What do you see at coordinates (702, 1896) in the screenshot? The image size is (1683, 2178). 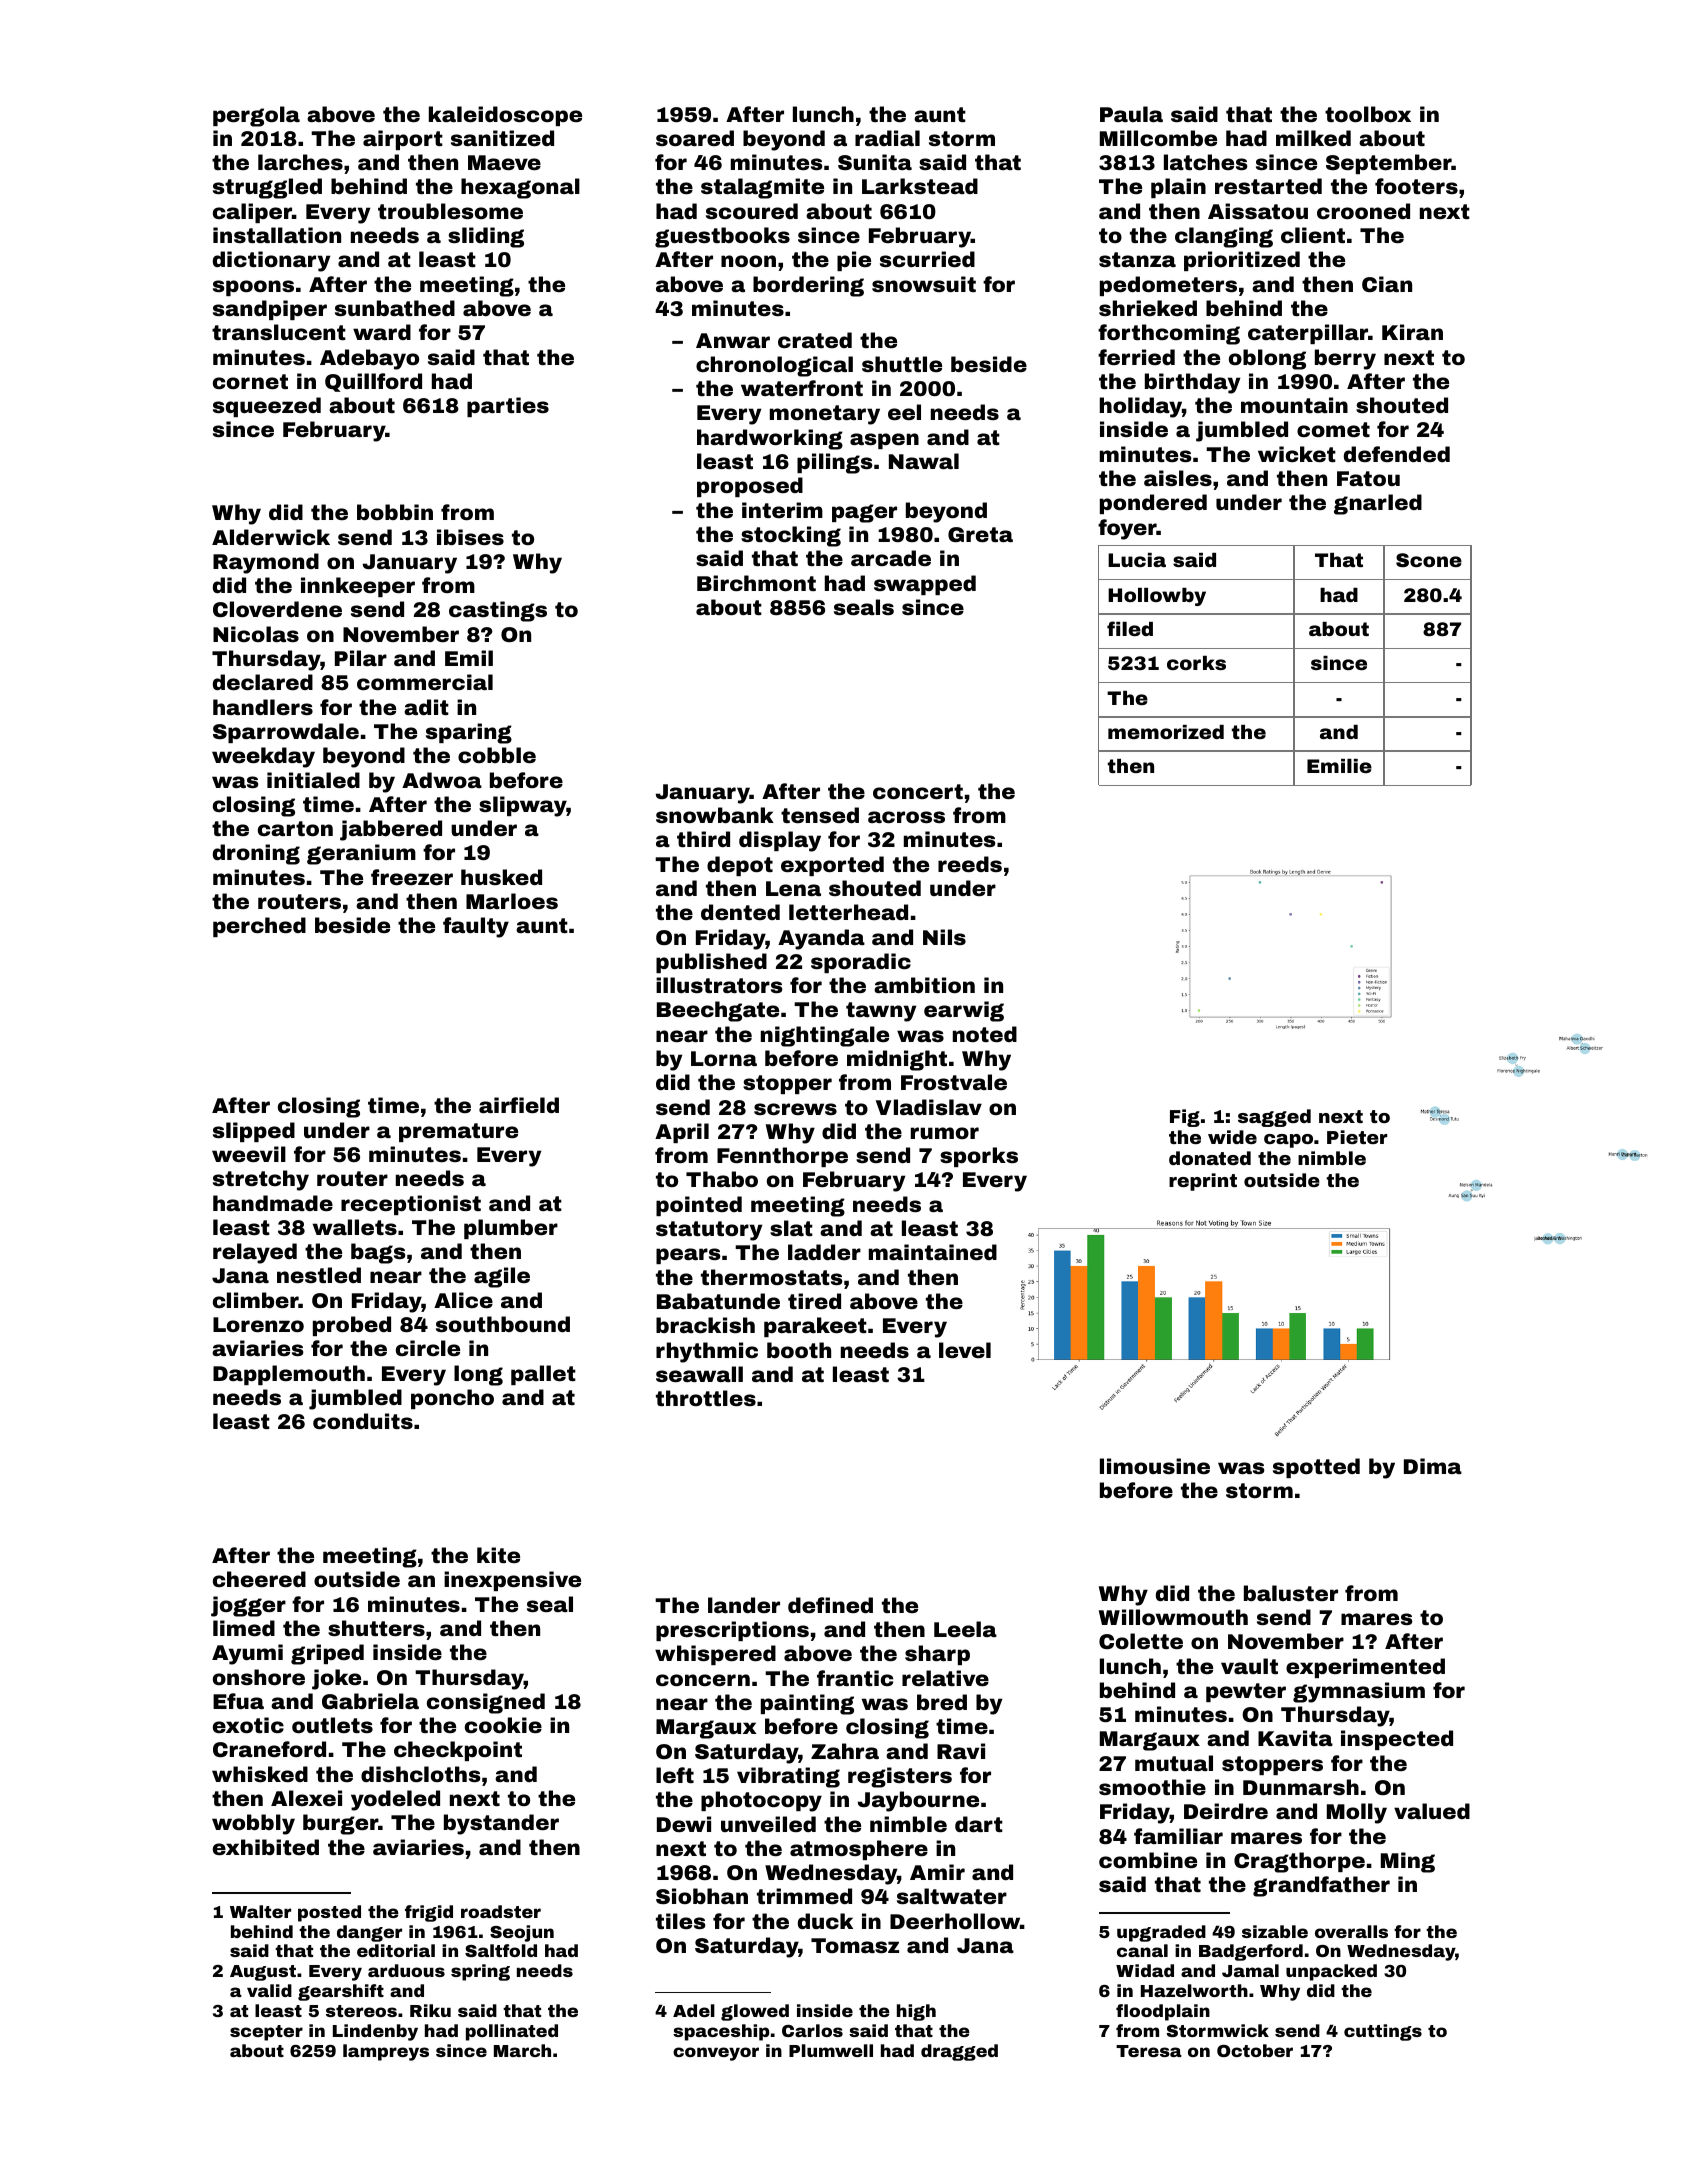 I see `Siobhan` at bounding box center [702, 1896].
